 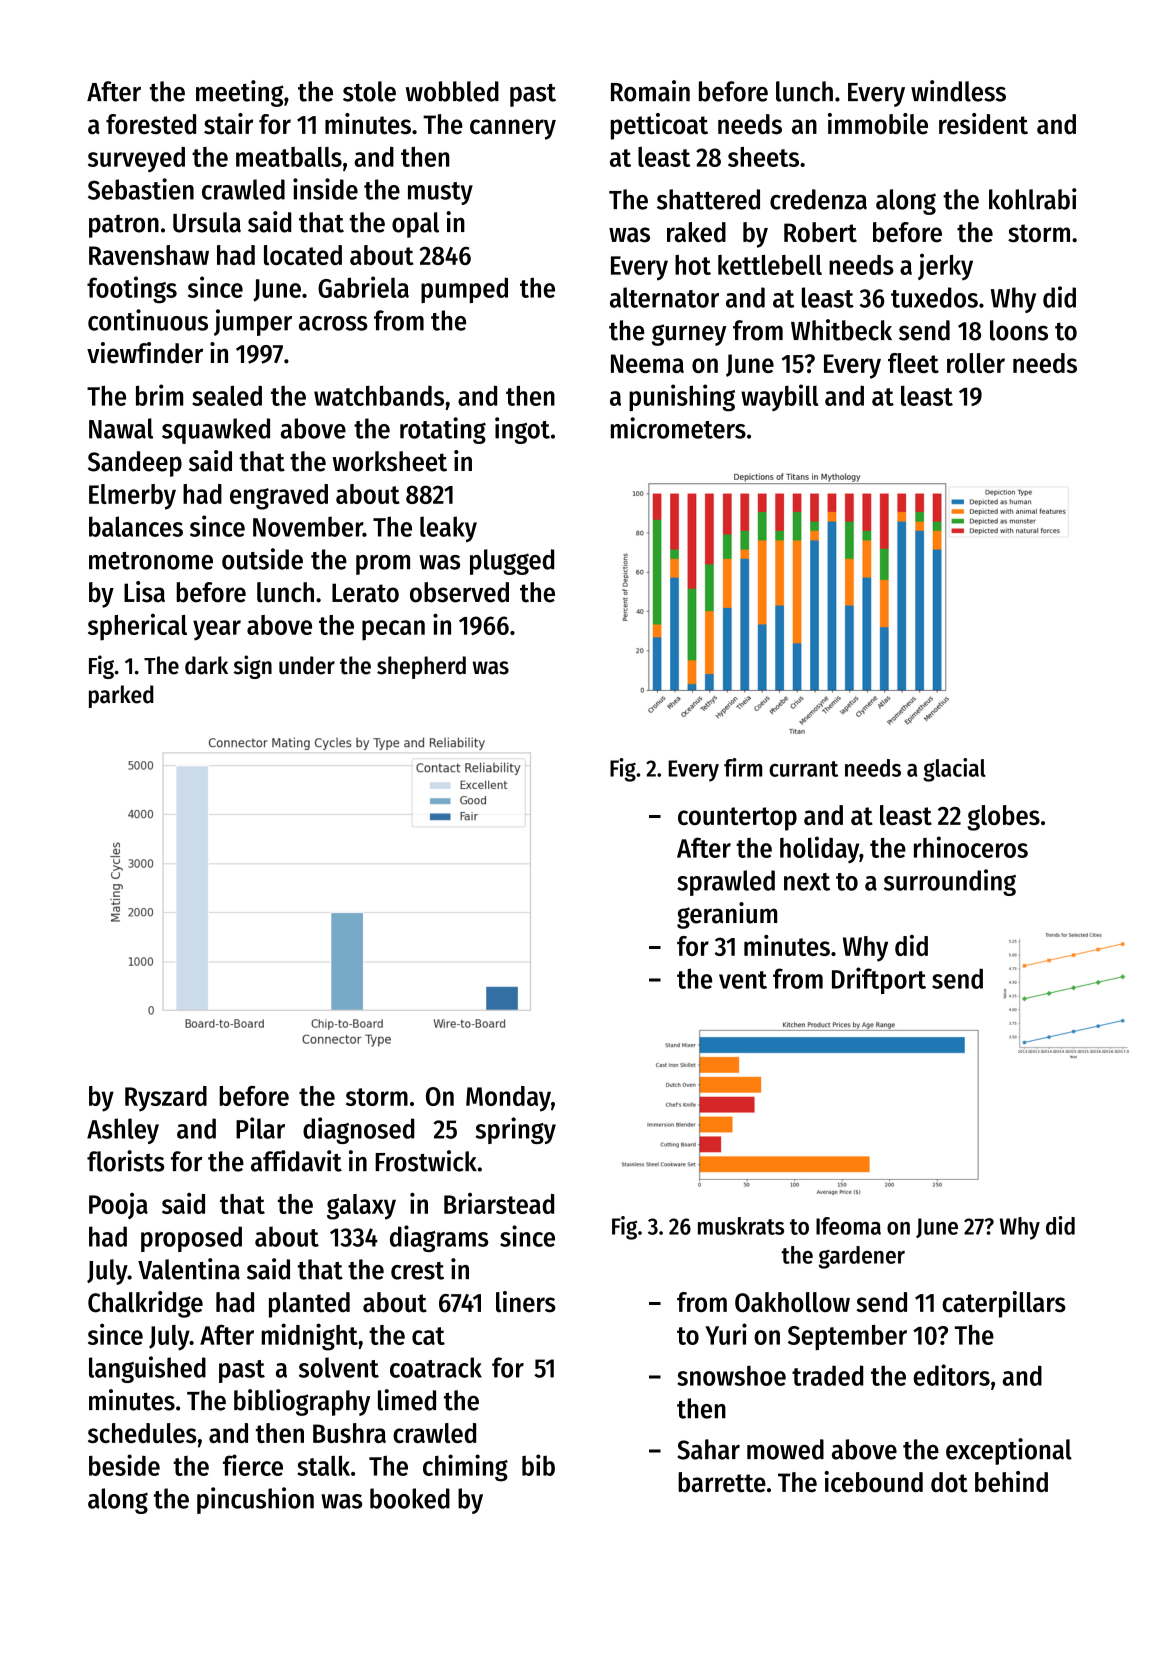 What do you see at coordinates (878, 124) in the screenshot?
I see `immobile` at bounding box center [878, 124].
